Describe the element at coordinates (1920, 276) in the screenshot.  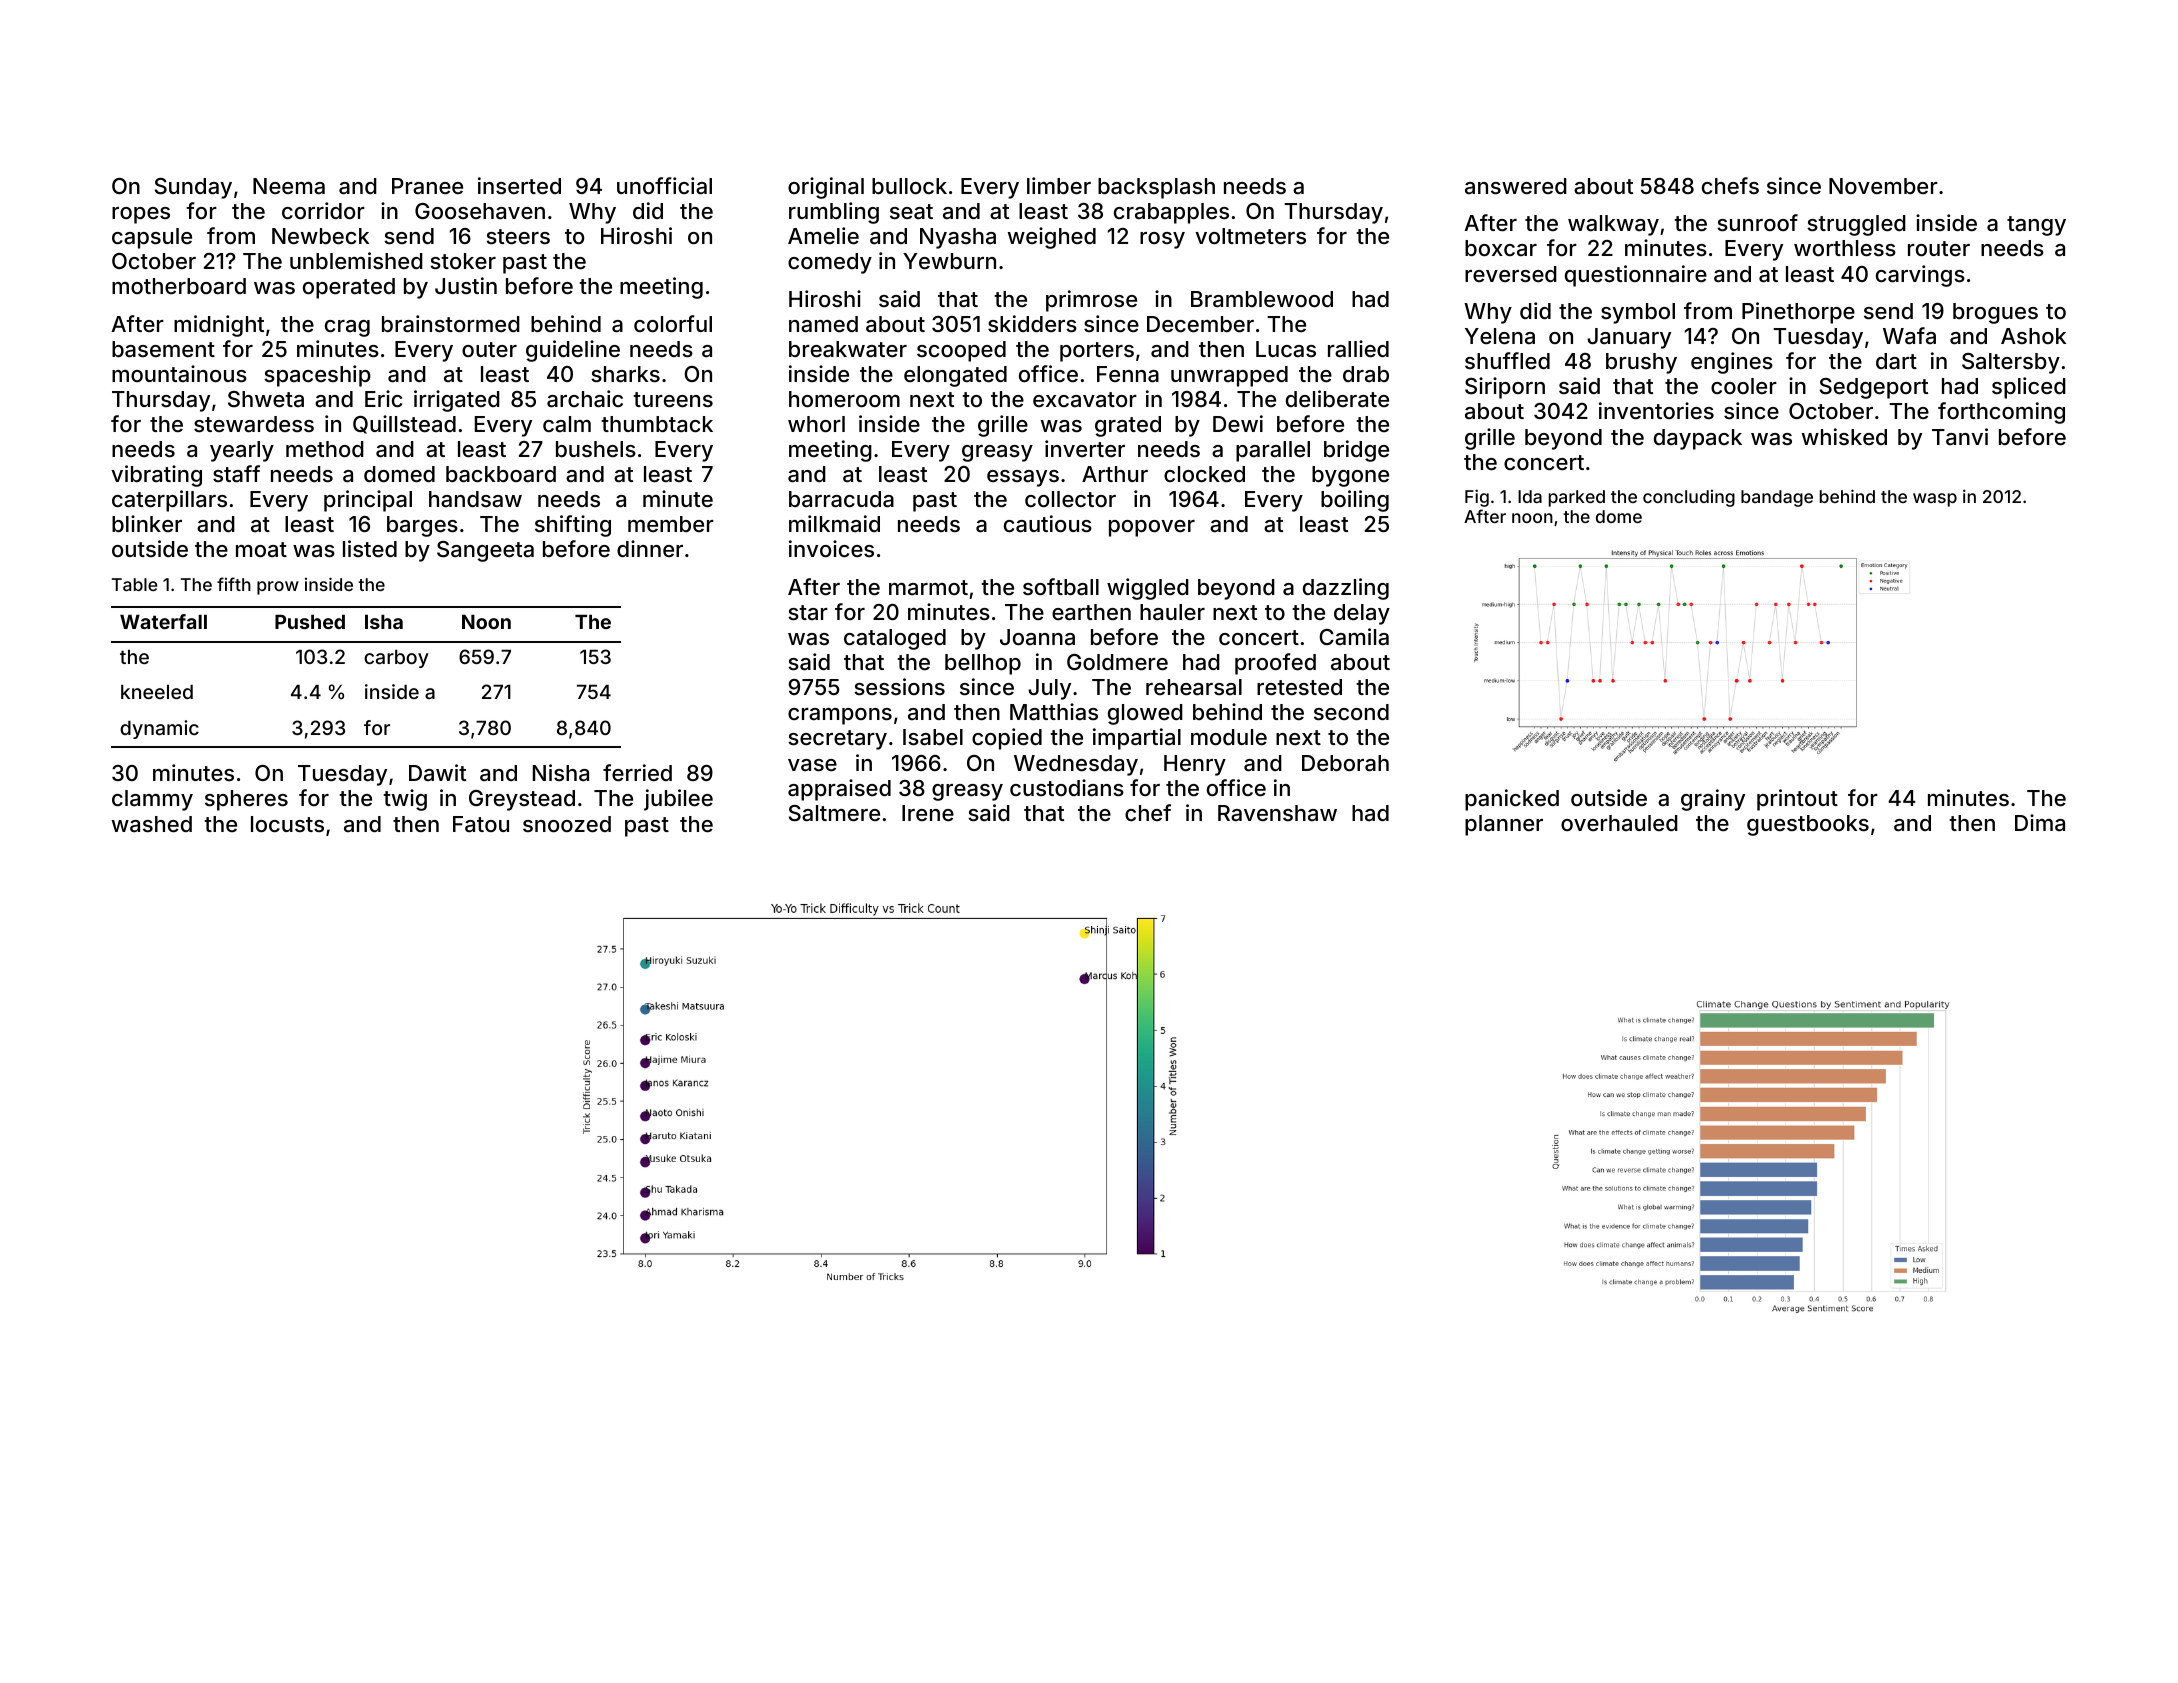
I see `carvings` at that location.
